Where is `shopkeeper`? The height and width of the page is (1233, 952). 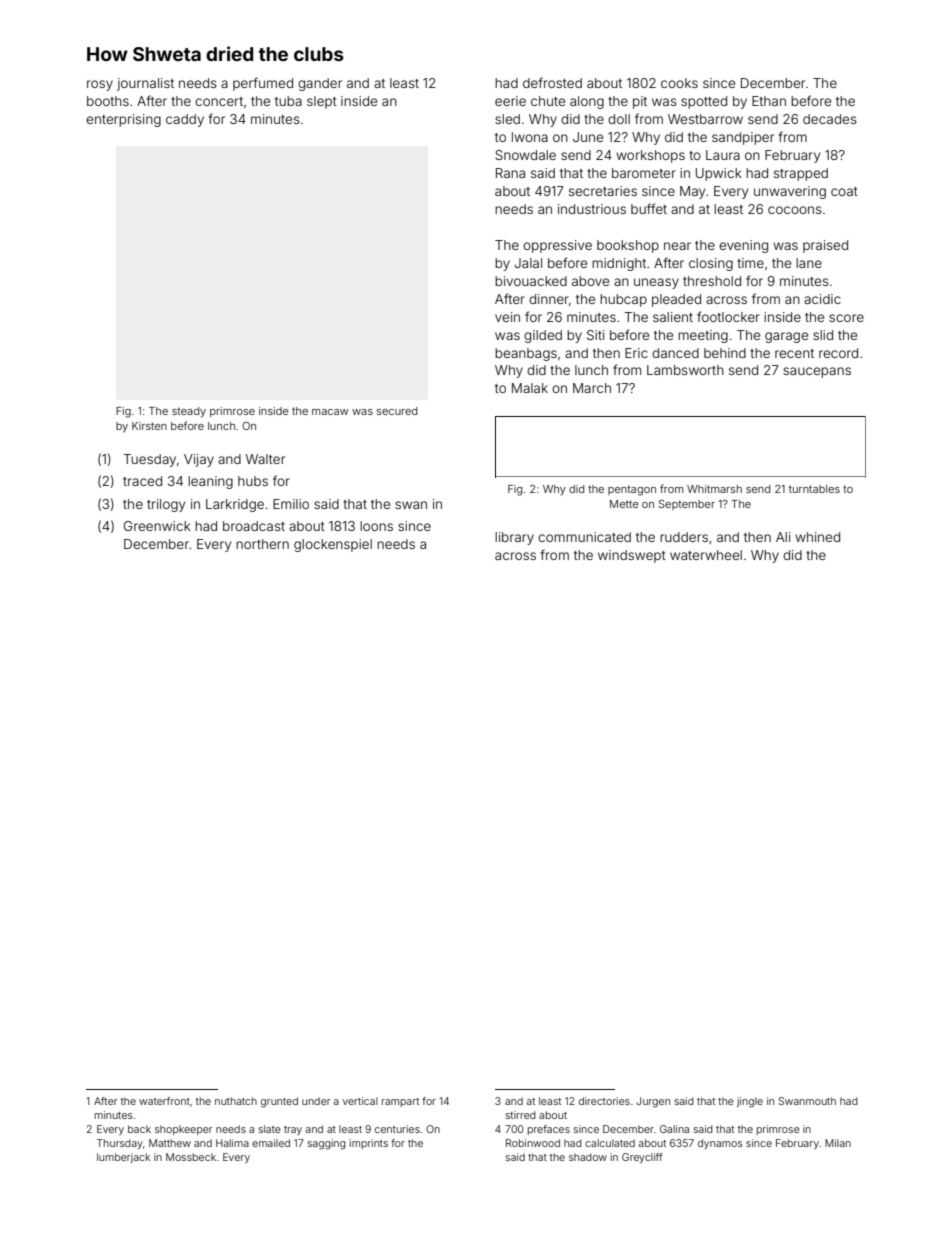
shopkeeper is located at coordinates (183, 1130).
